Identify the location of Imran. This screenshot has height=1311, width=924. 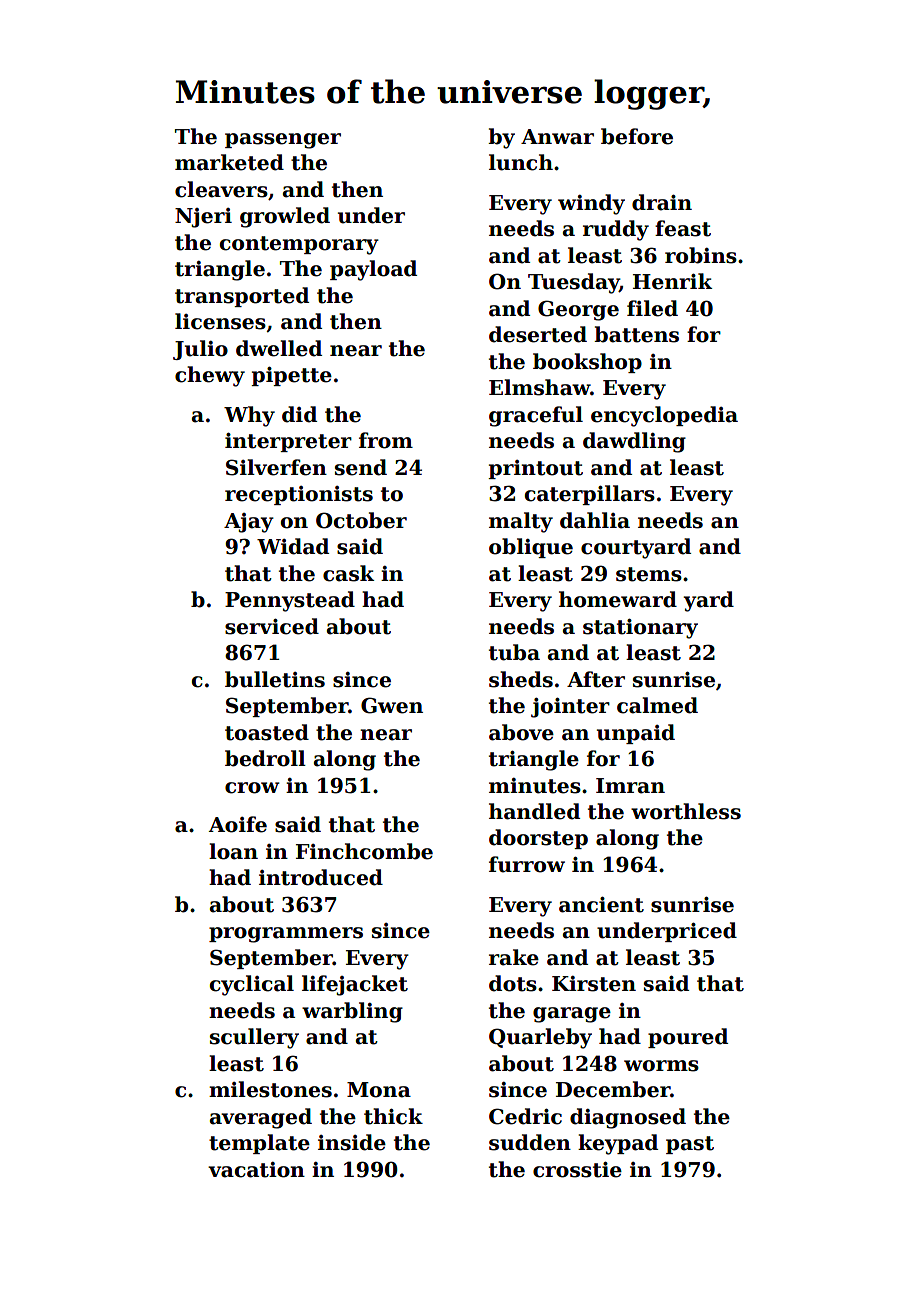
(630, 786).
